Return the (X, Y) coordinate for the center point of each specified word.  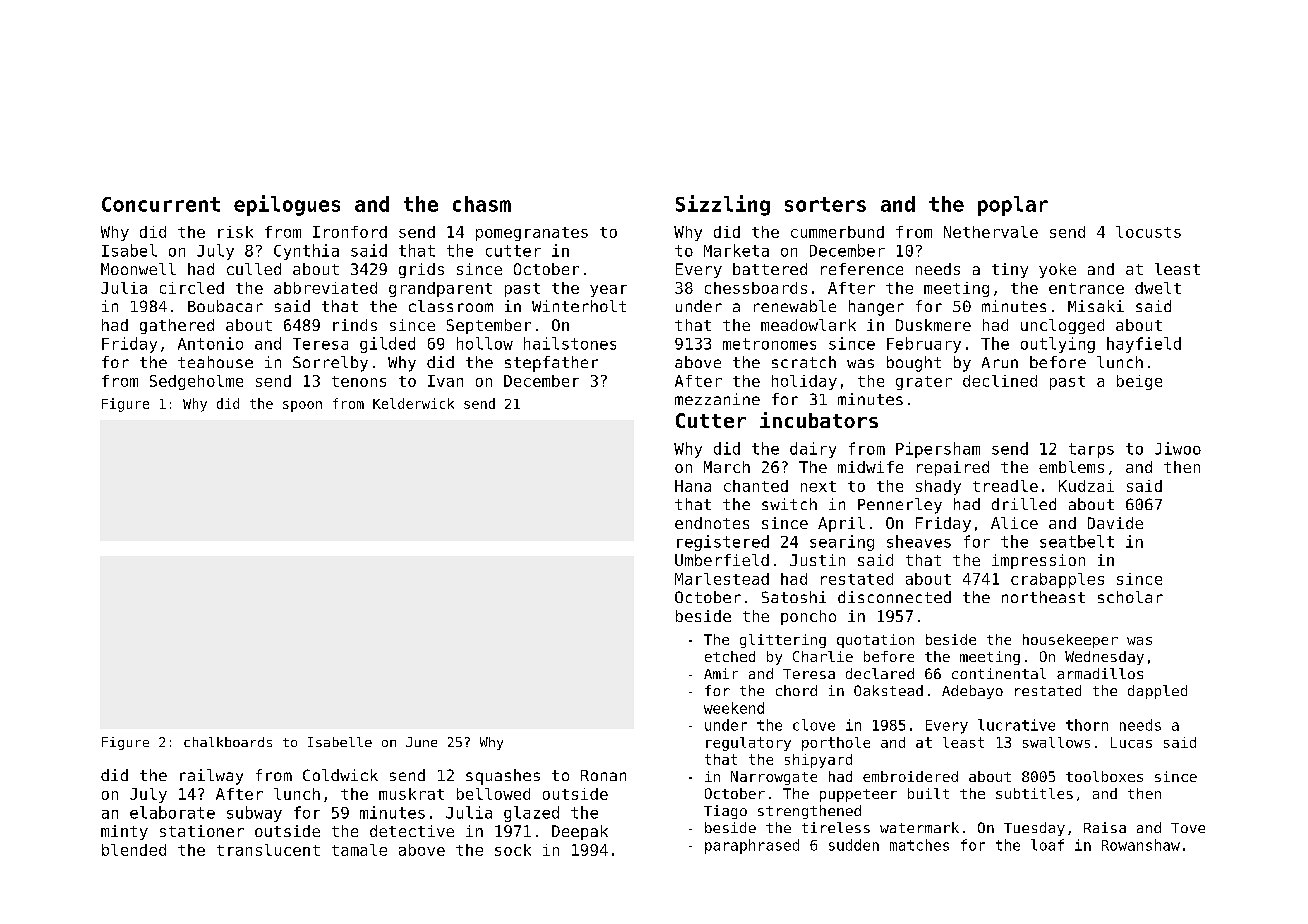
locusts (1148, 232)
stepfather (551, 364)
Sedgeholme (196, 382)
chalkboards (228, 742)
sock (513, 850)
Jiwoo (1178, 448)
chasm (482, 204)
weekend (734, 708)
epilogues (287, 205)
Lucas (1131, 742)
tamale (359, 850)
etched (730, 656)
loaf (1047, 845)
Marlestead (722, 579)
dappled (1157, 692)
